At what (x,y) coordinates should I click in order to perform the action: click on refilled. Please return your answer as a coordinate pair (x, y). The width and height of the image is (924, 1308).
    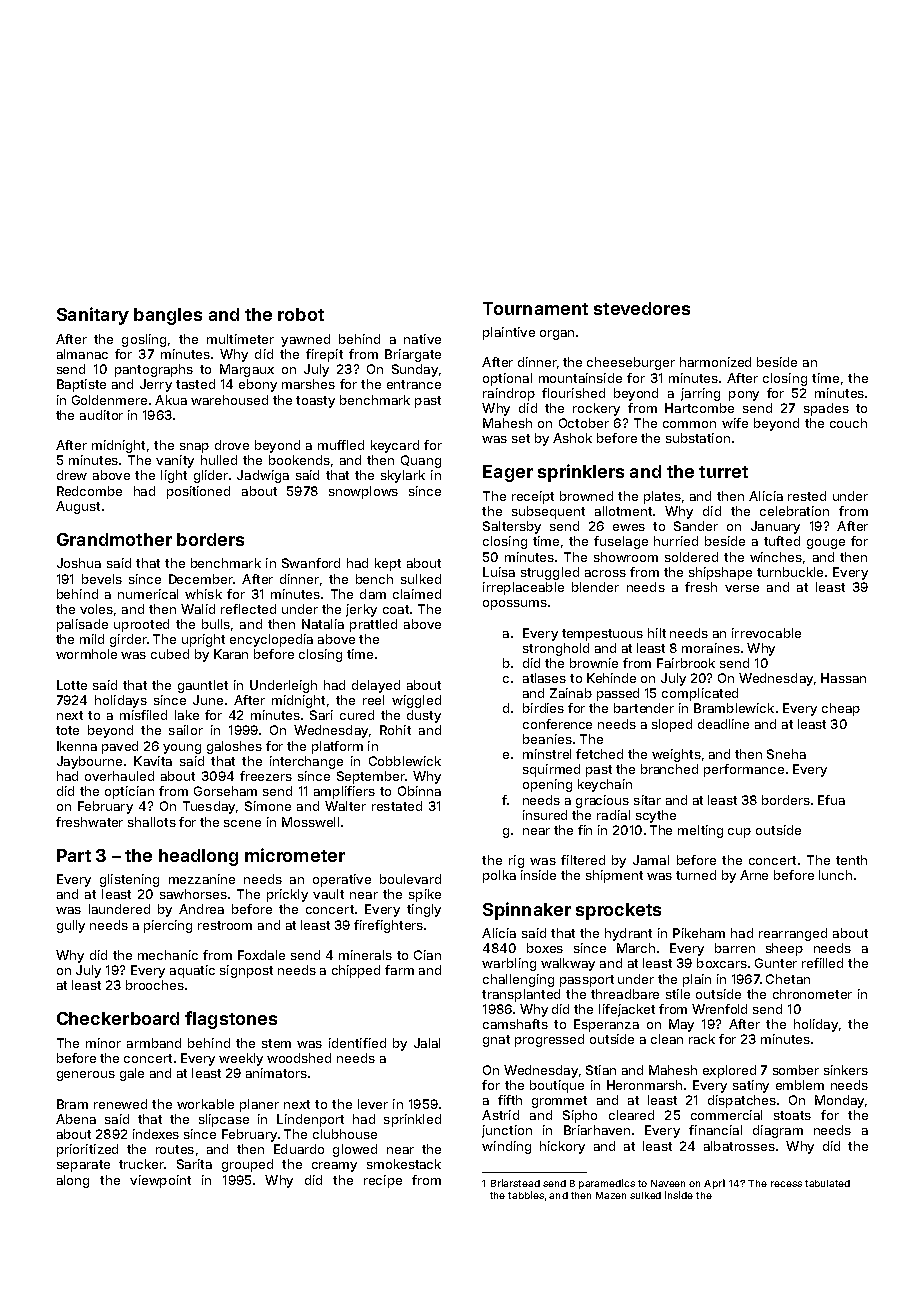
    Looking at the image, I should click on (822, 963).
